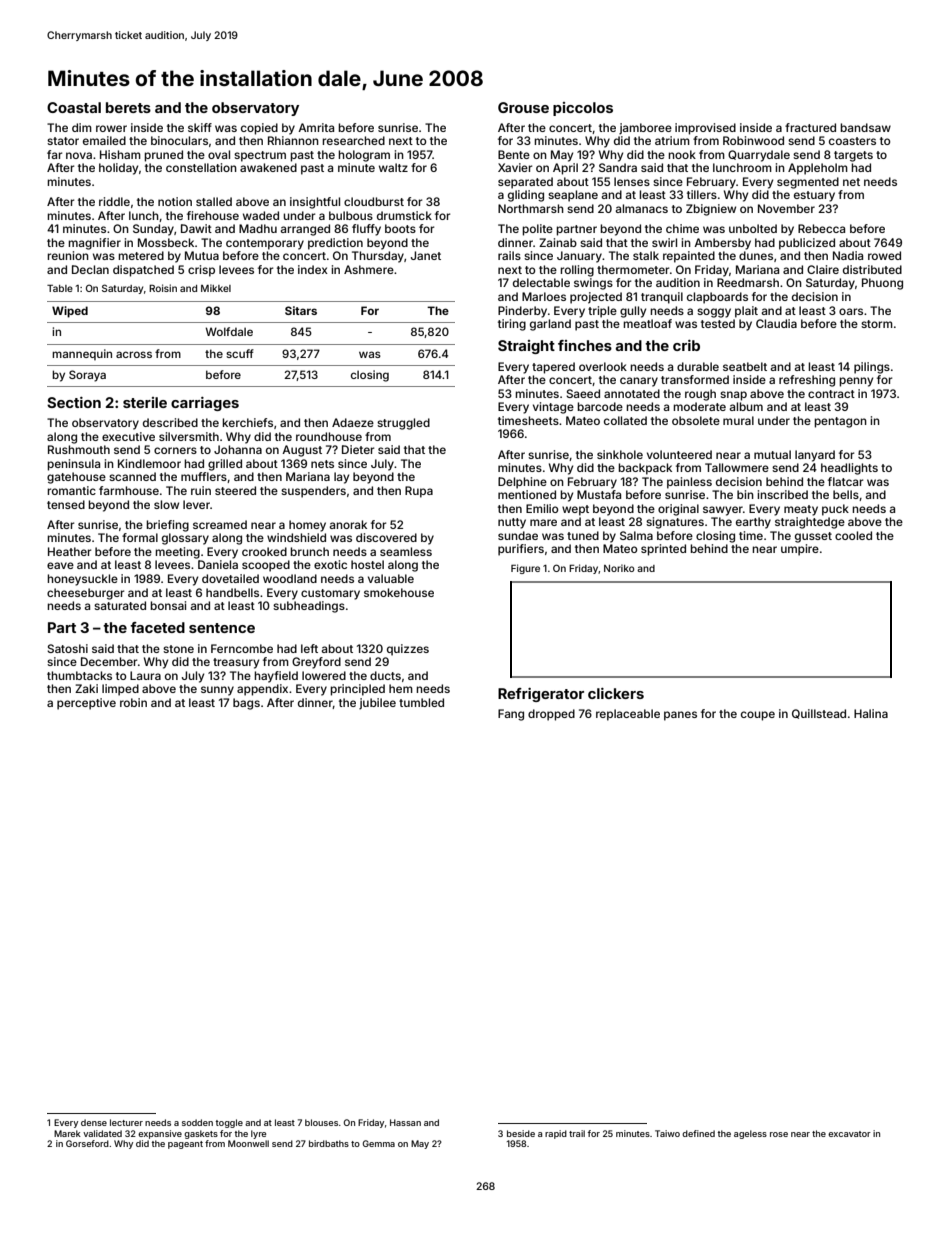 This document has height=1233, width=952. I want to click on toggle, so click(229, 1123).
